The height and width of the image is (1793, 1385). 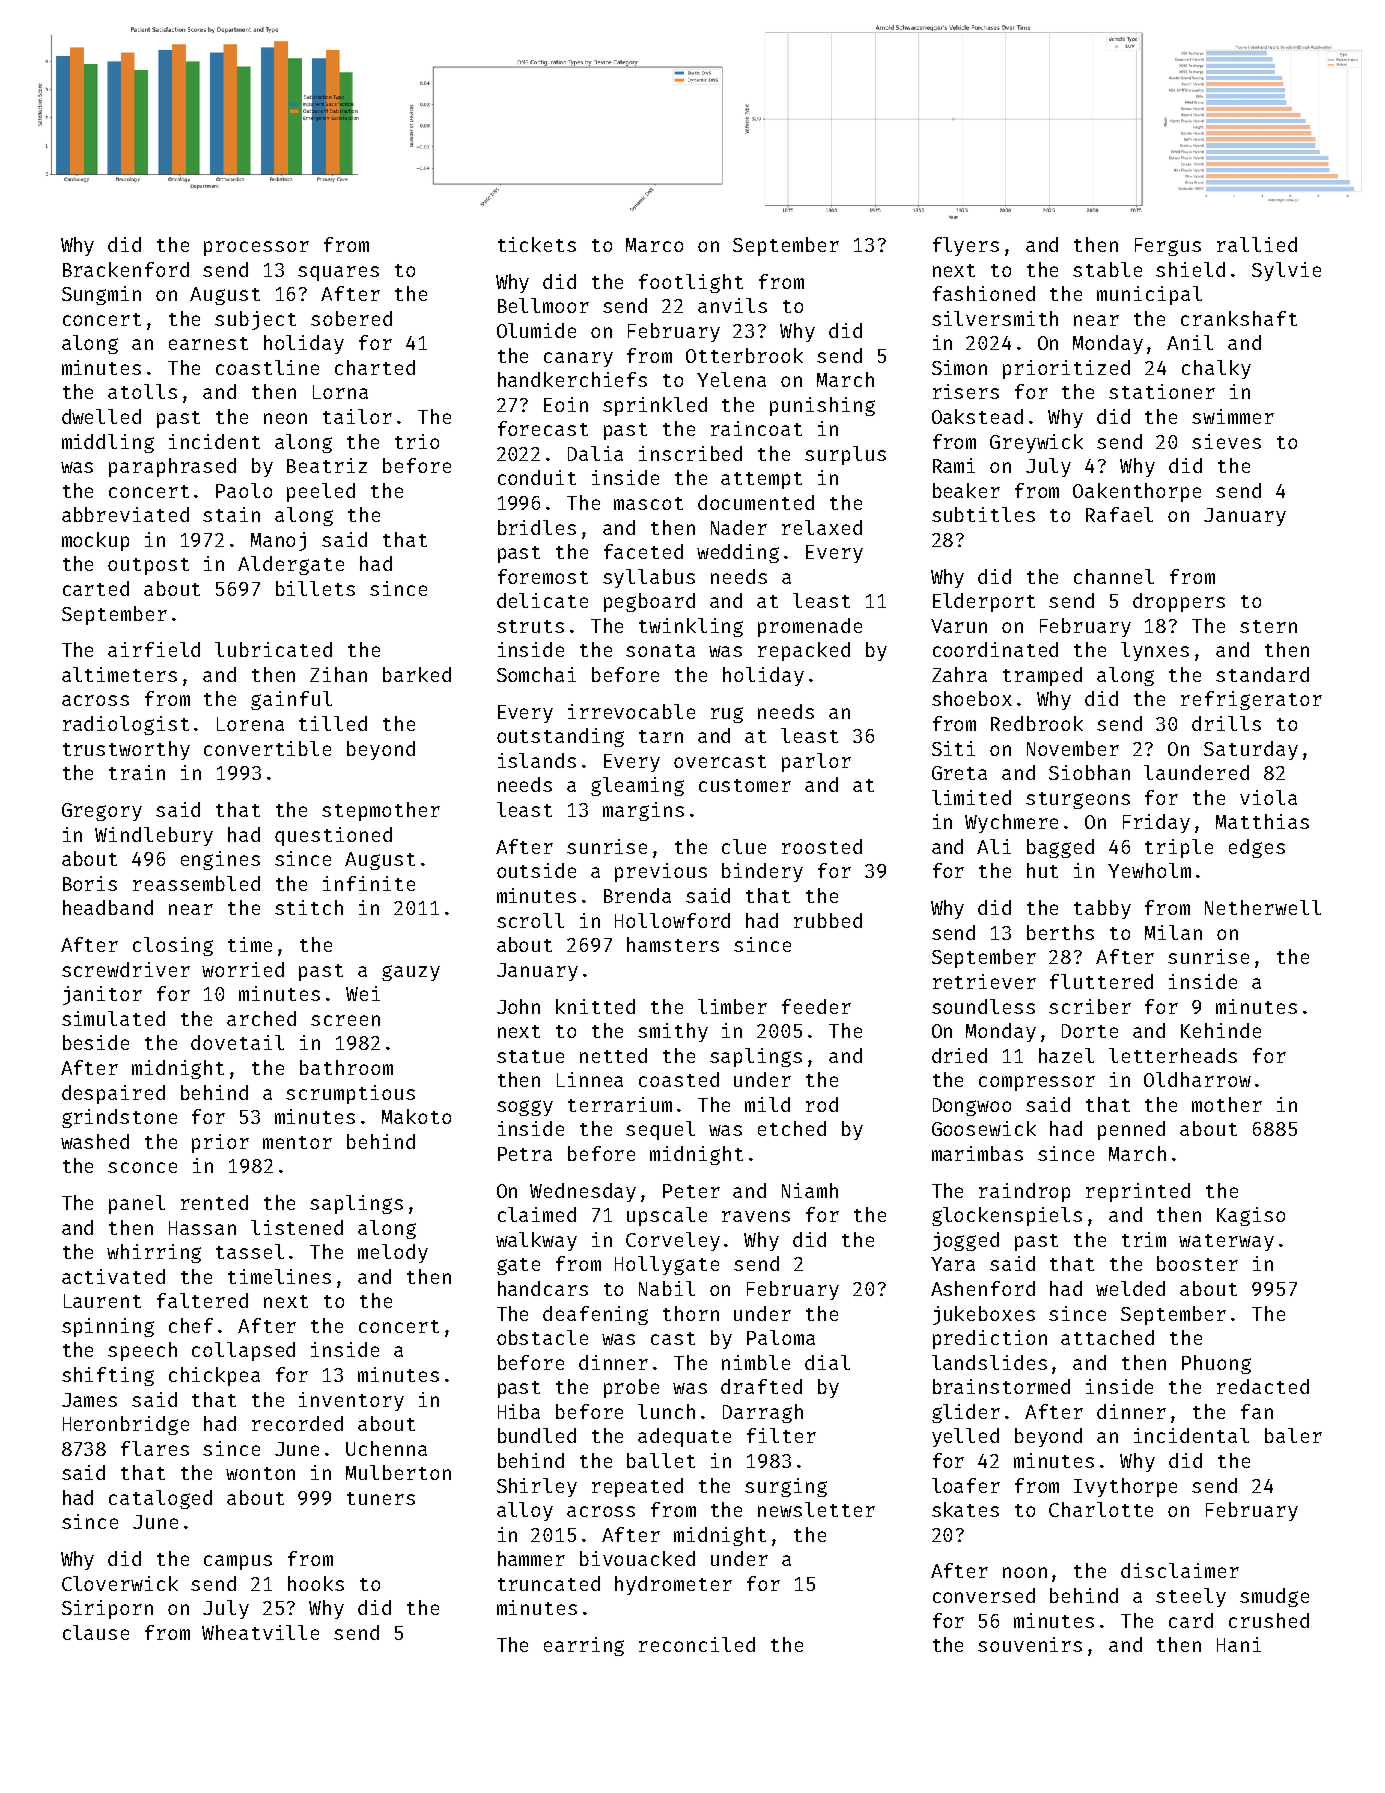 What do you see at coordinates (1197, 1263) in the image?
I see `booster` at bounding box center [1197, 1263].
